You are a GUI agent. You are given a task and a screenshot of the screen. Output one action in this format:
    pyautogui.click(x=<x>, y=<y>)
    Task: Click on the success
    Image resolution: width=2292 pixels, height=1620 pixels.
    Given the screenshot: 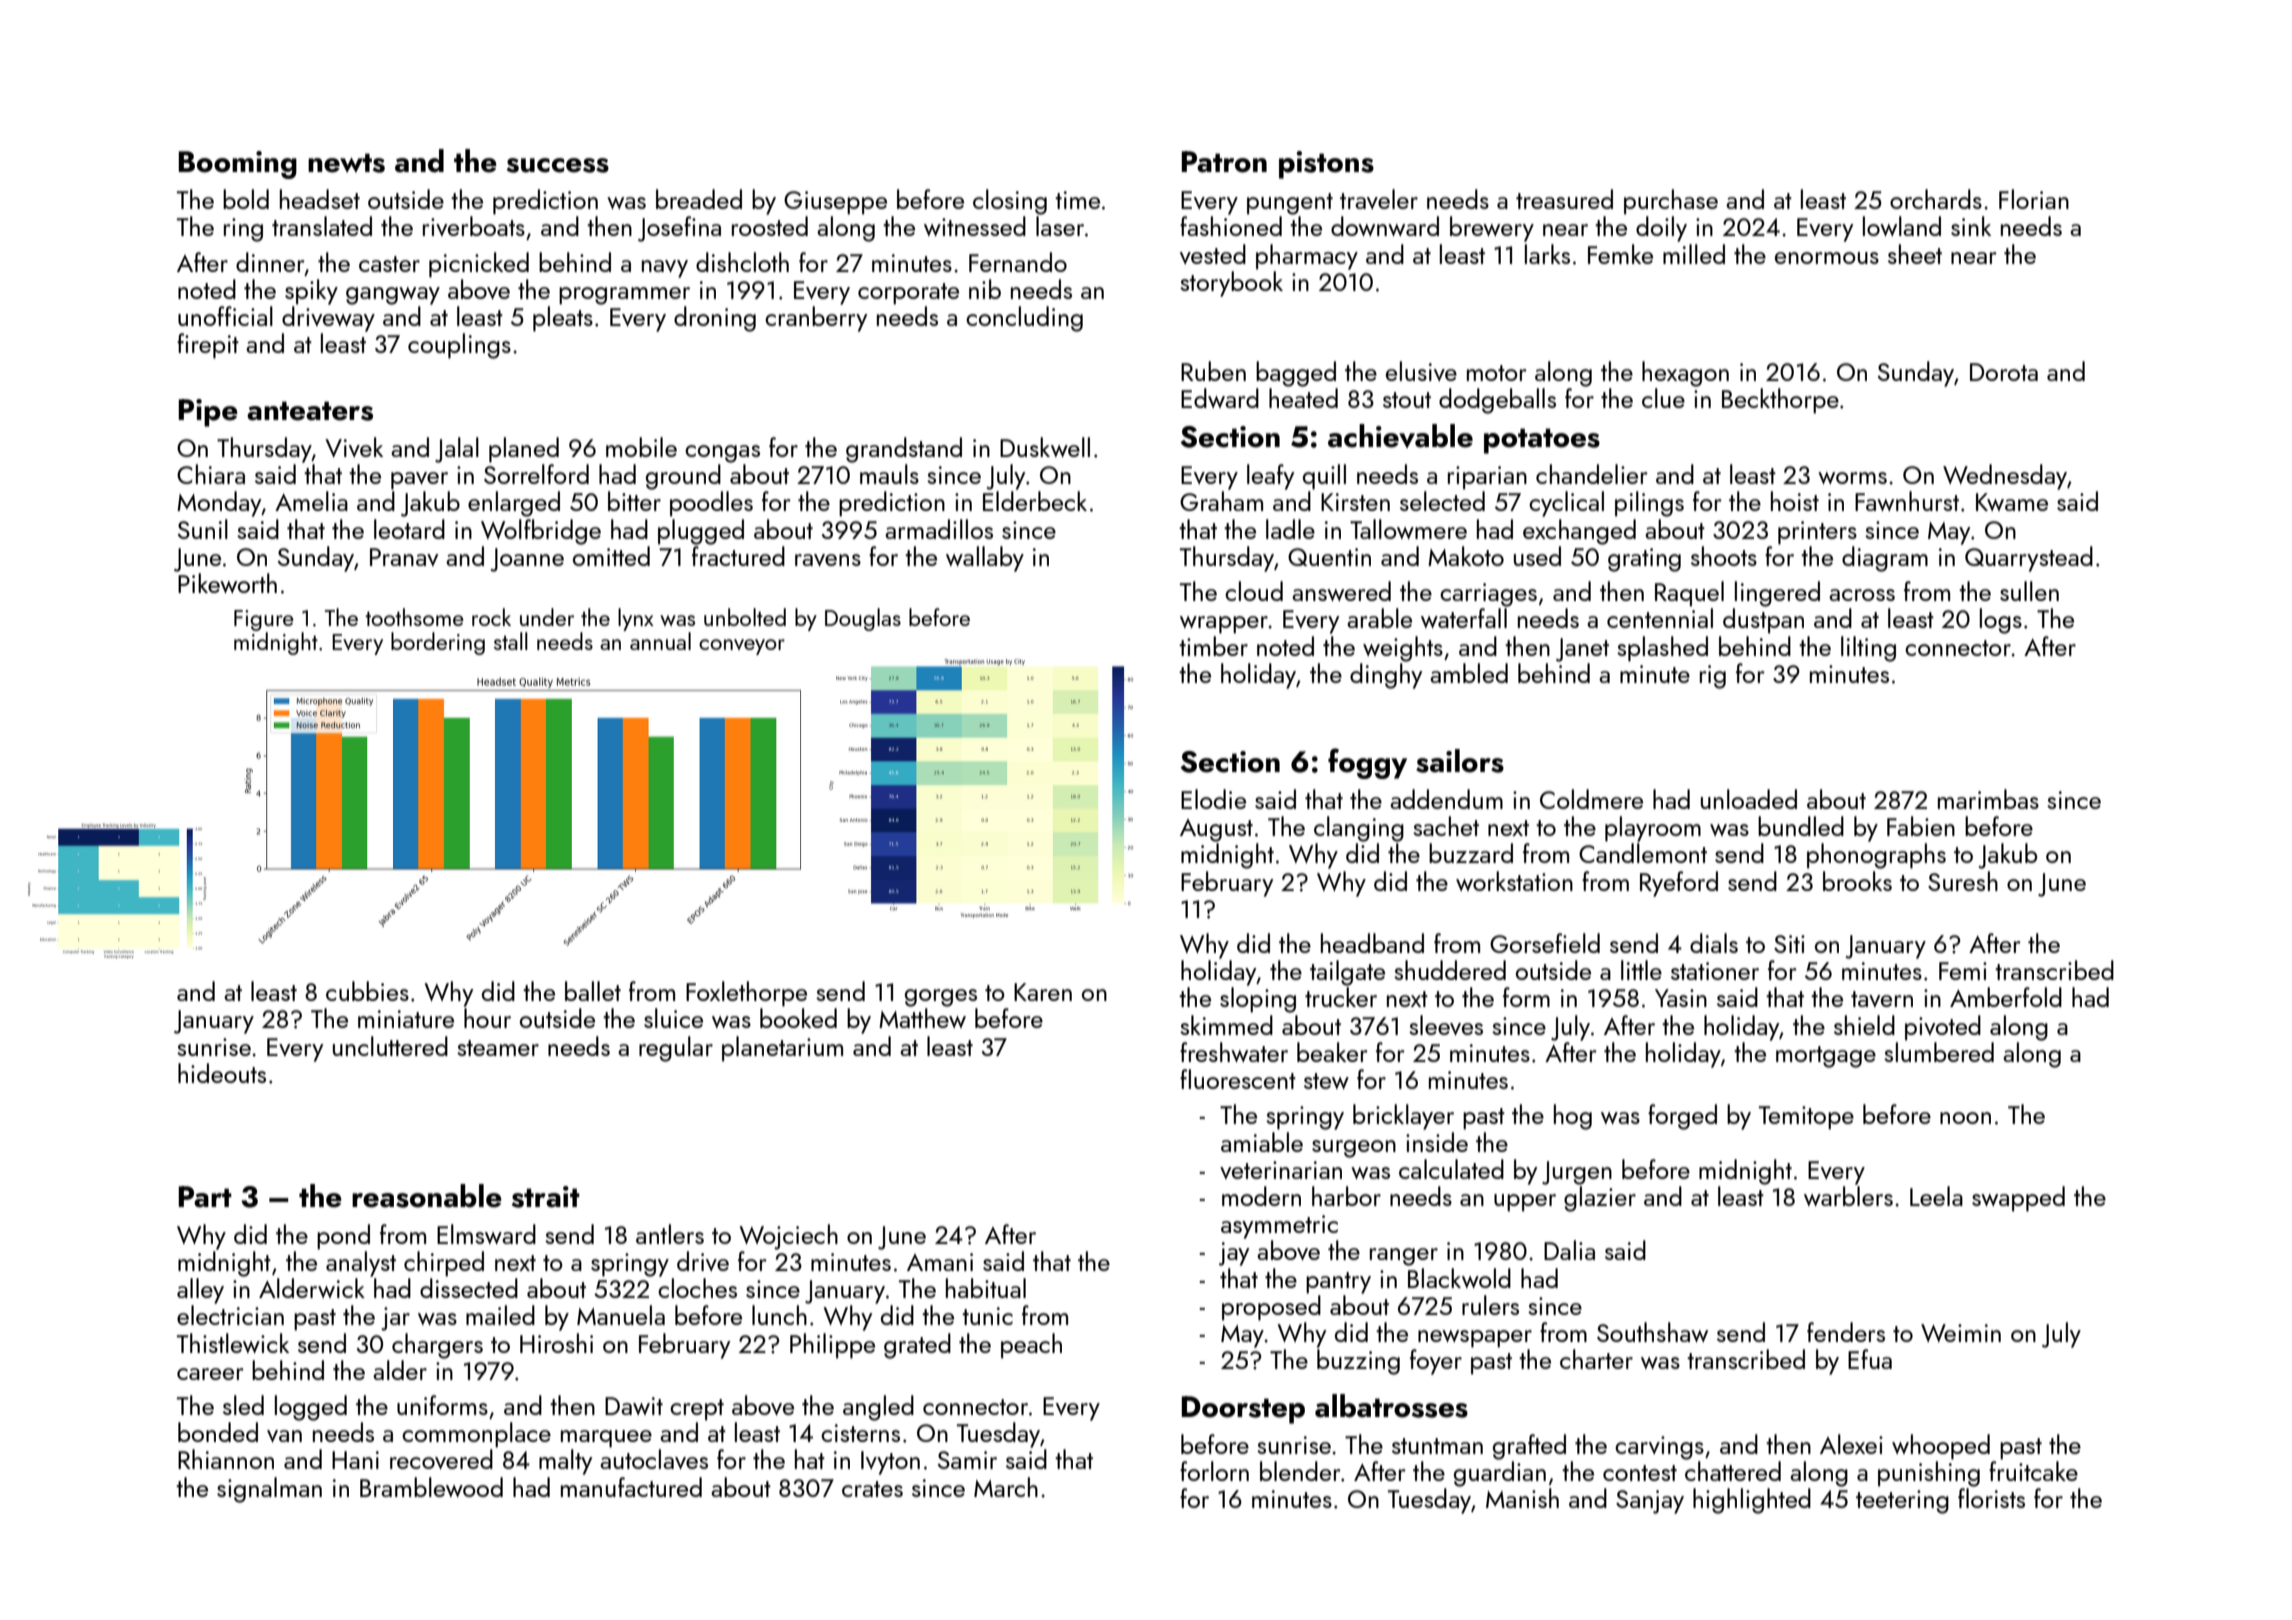 What is the action you would take?
    pyautogui.click(x=558, y=165)
